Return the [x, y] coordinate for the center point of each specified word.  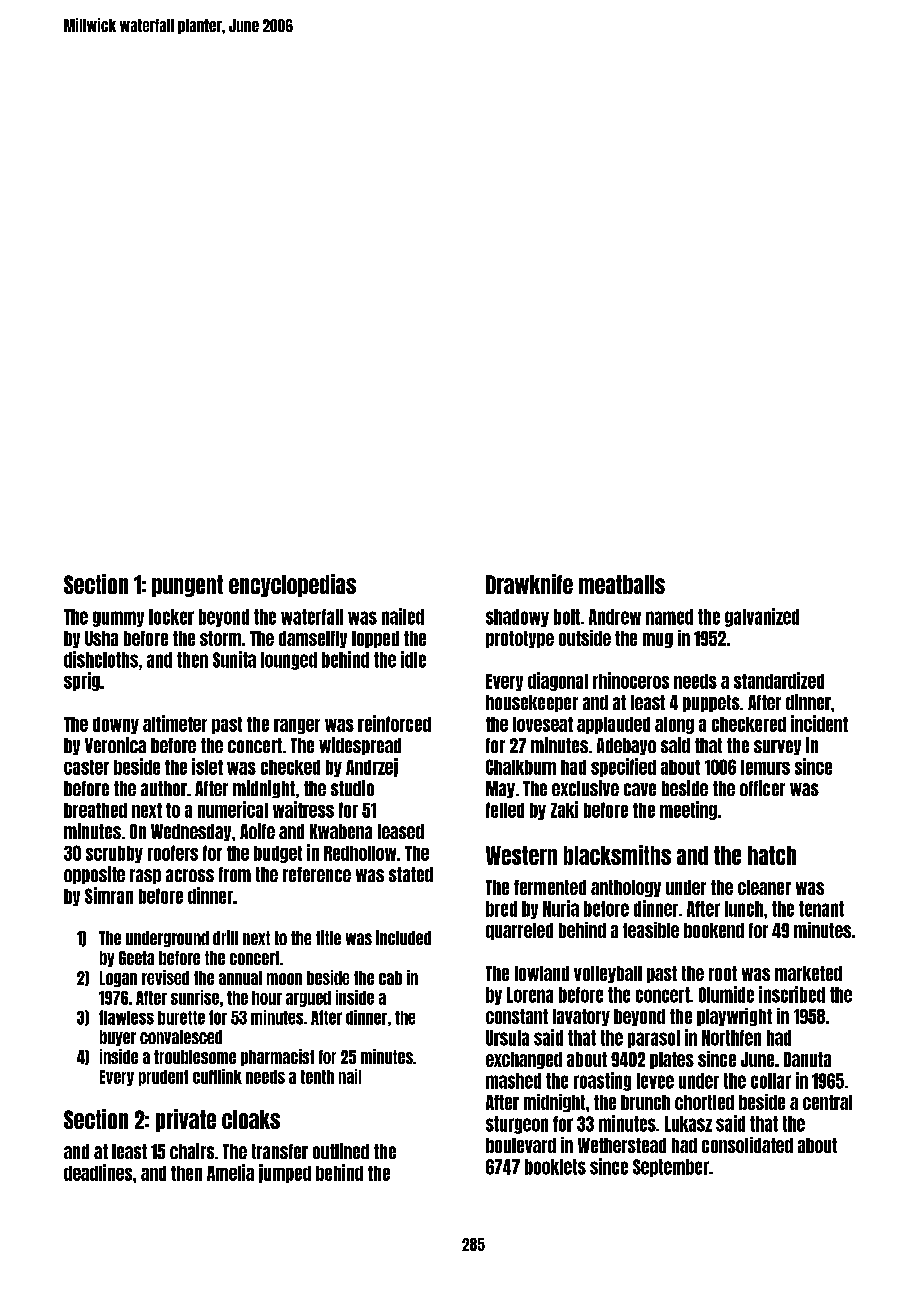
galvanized [762, 617]
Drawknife [529, 584]
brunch [645, 1102]
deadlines [98, 1172]
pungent [187, 586]
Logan [118, 979]
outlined [341, 1151]
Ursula [507, 1038]
